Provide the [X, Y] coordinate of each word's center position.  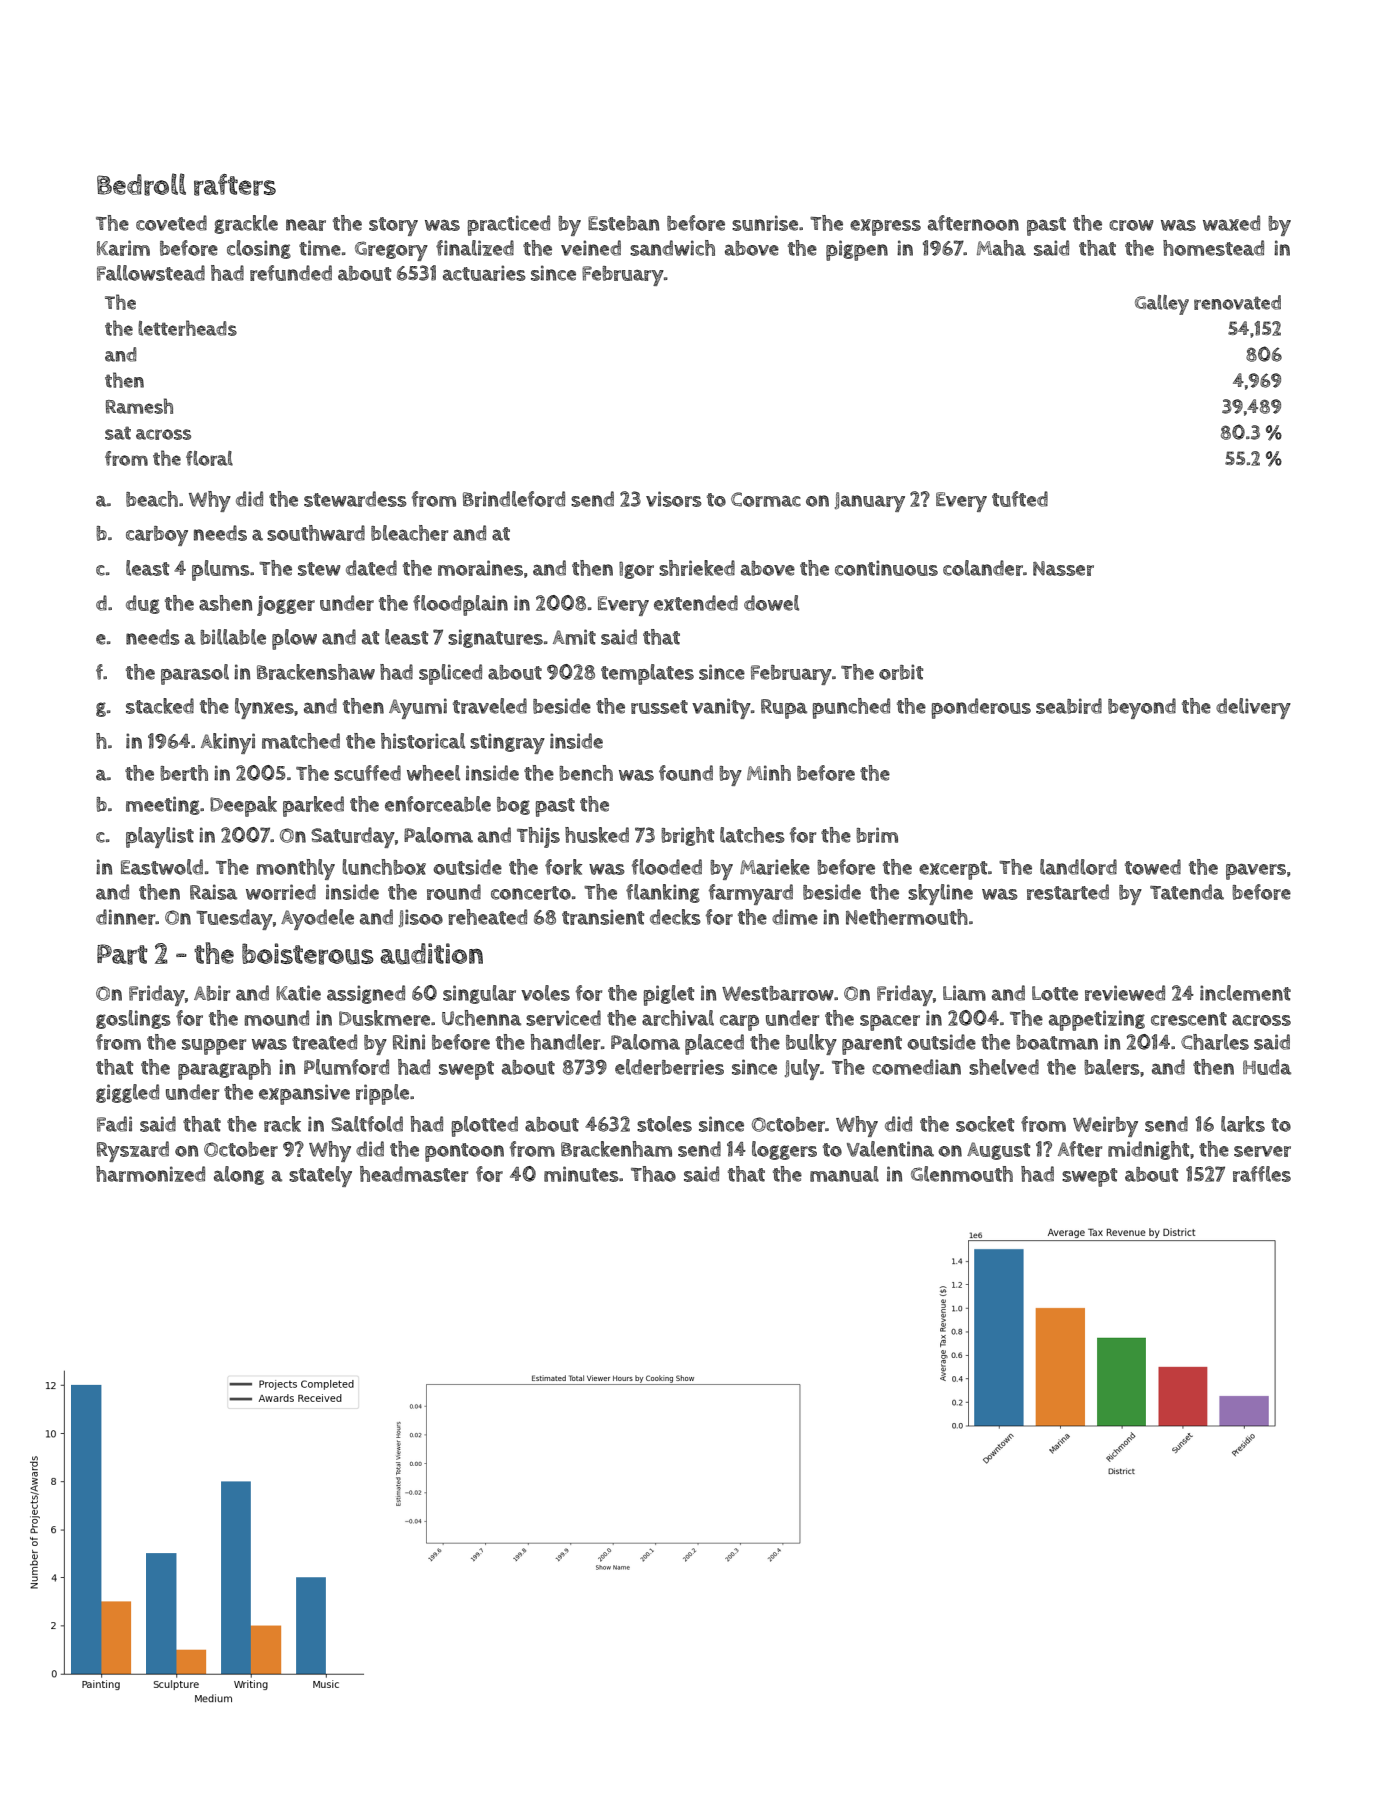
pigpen [857, 250]
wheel [433, 773]
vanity [721, 708]
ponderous [981, 708]
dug [143, 604]
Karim [123, 248]
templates [647, 674]
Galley [1162, 305]
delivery [1253, 708]
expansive [304, 1094]
